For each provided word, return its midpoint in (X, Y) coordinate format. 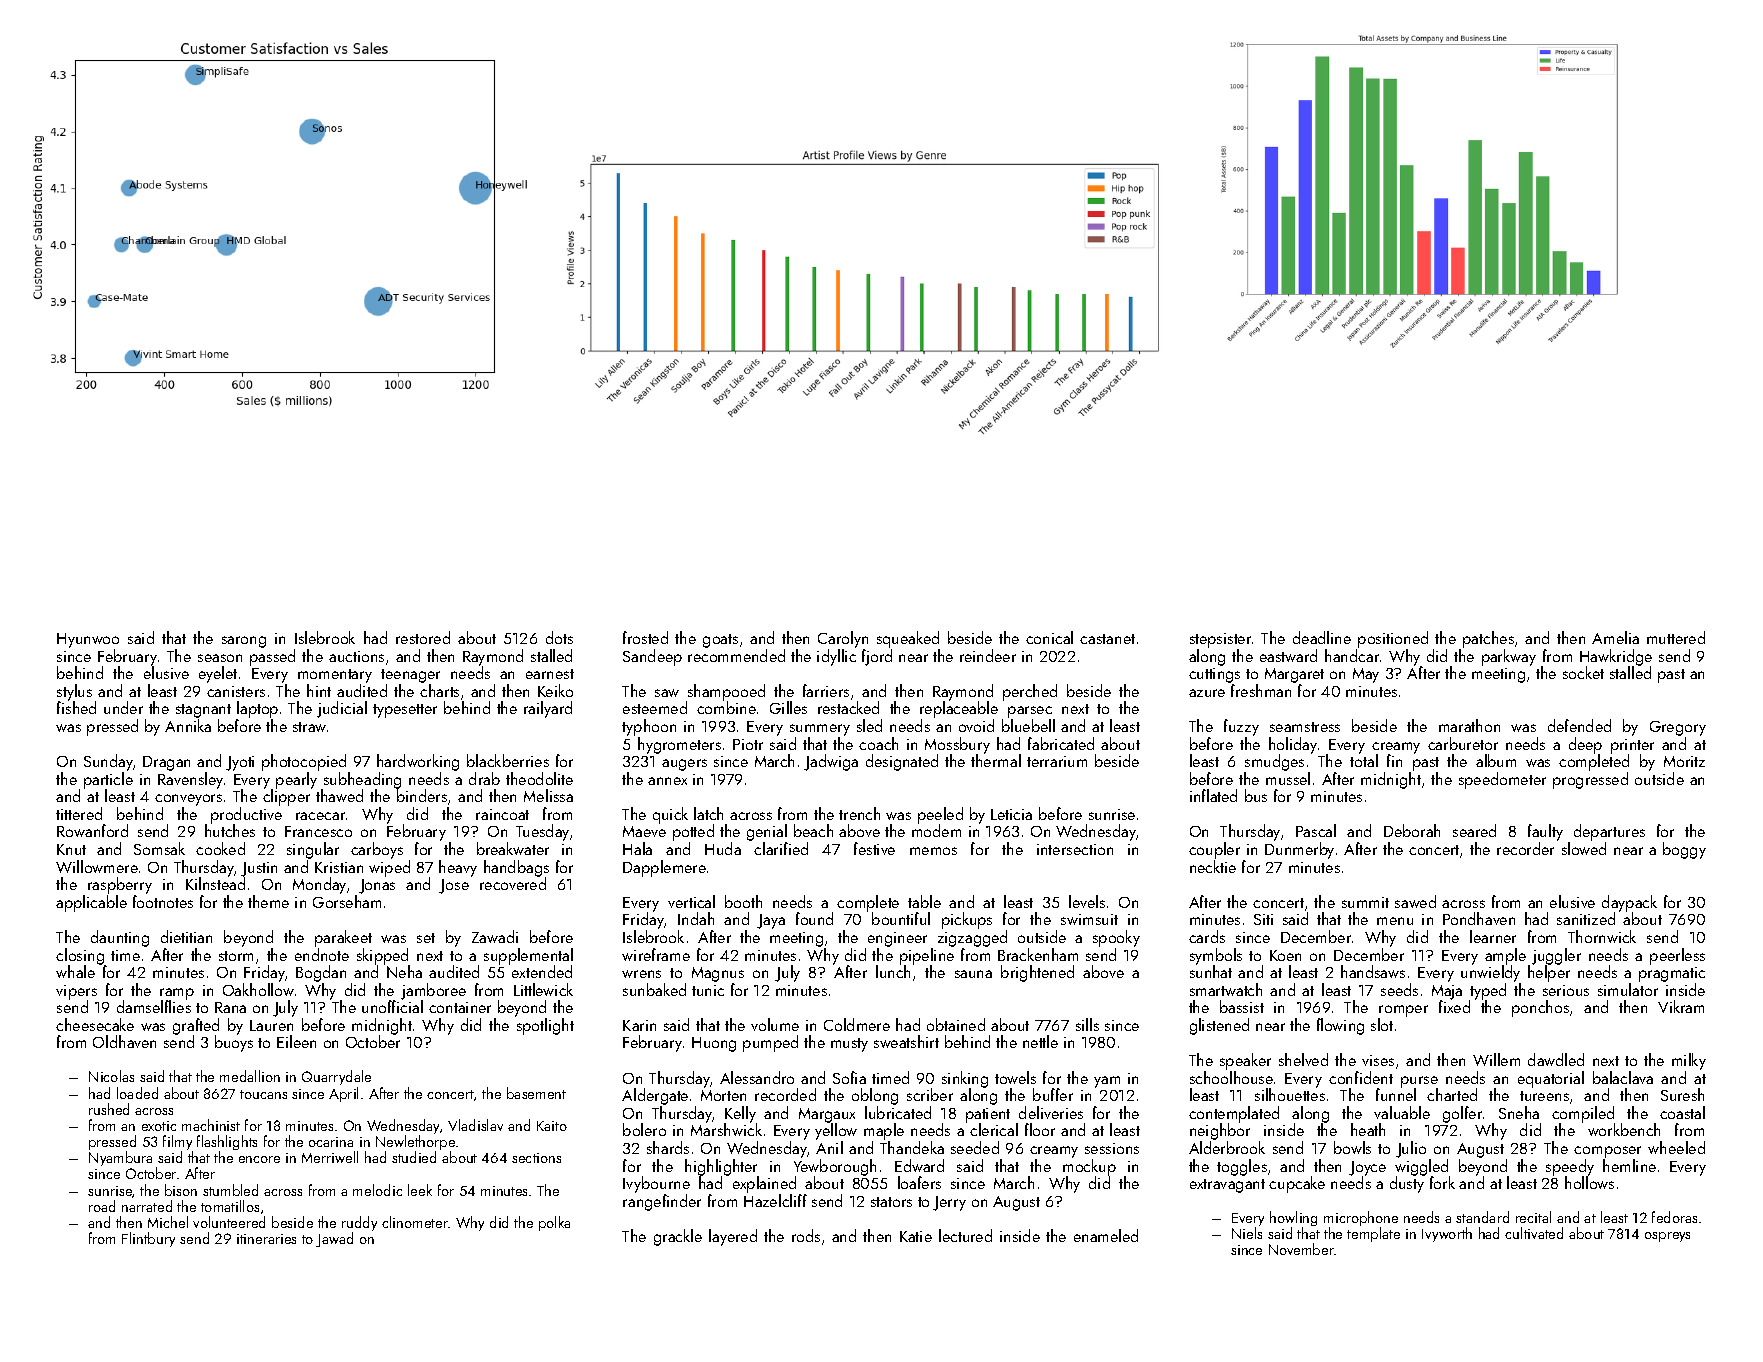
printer (1632, 746)
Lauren (271, 1025)
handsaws (1373, 971)
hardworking (418, 762)
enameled (1106, 1235)
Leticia (1011, 814)
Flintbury (148, 1239)
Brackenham (1038, 954)
